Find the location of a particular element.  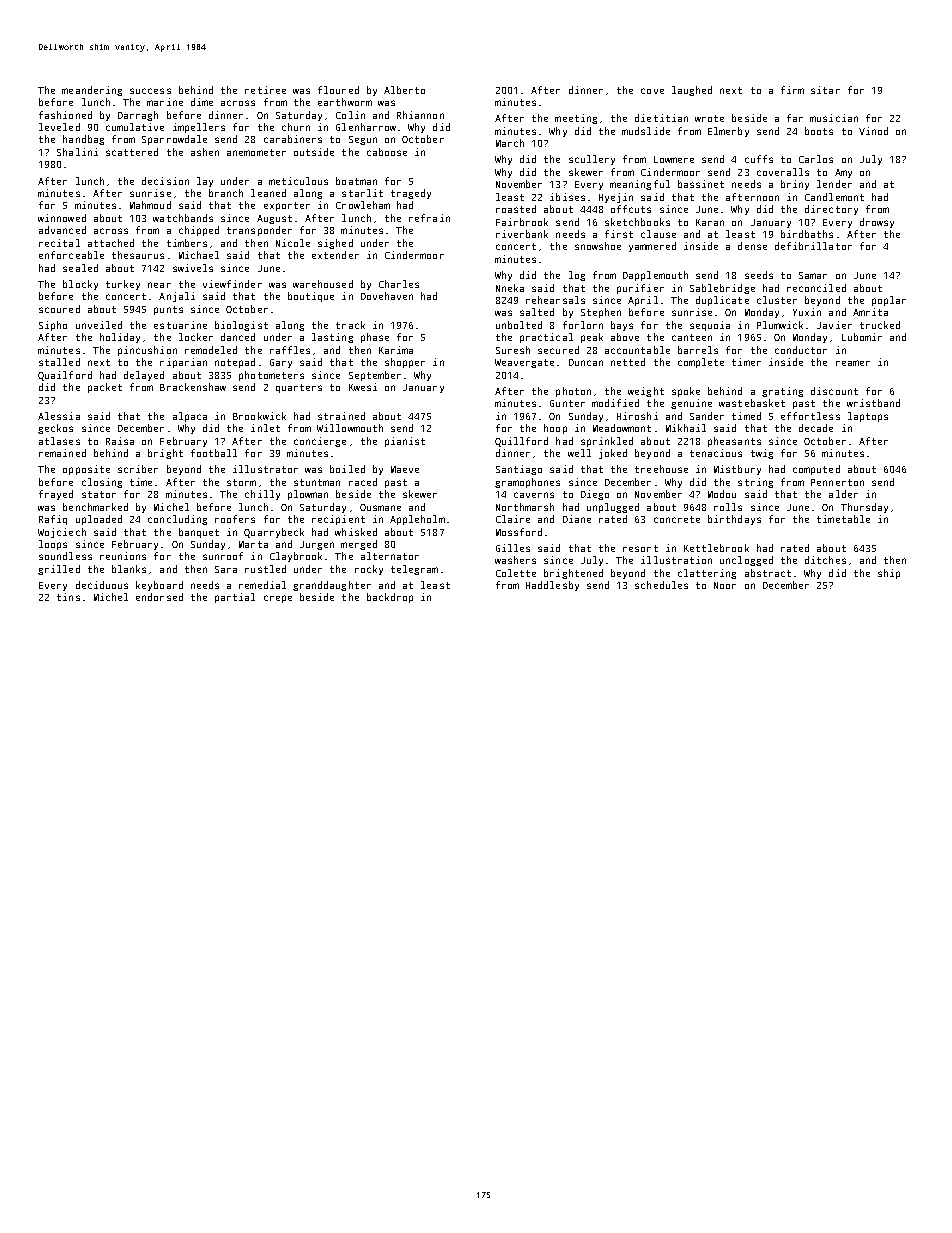

Alessia is located at coordinates (59, 416).
